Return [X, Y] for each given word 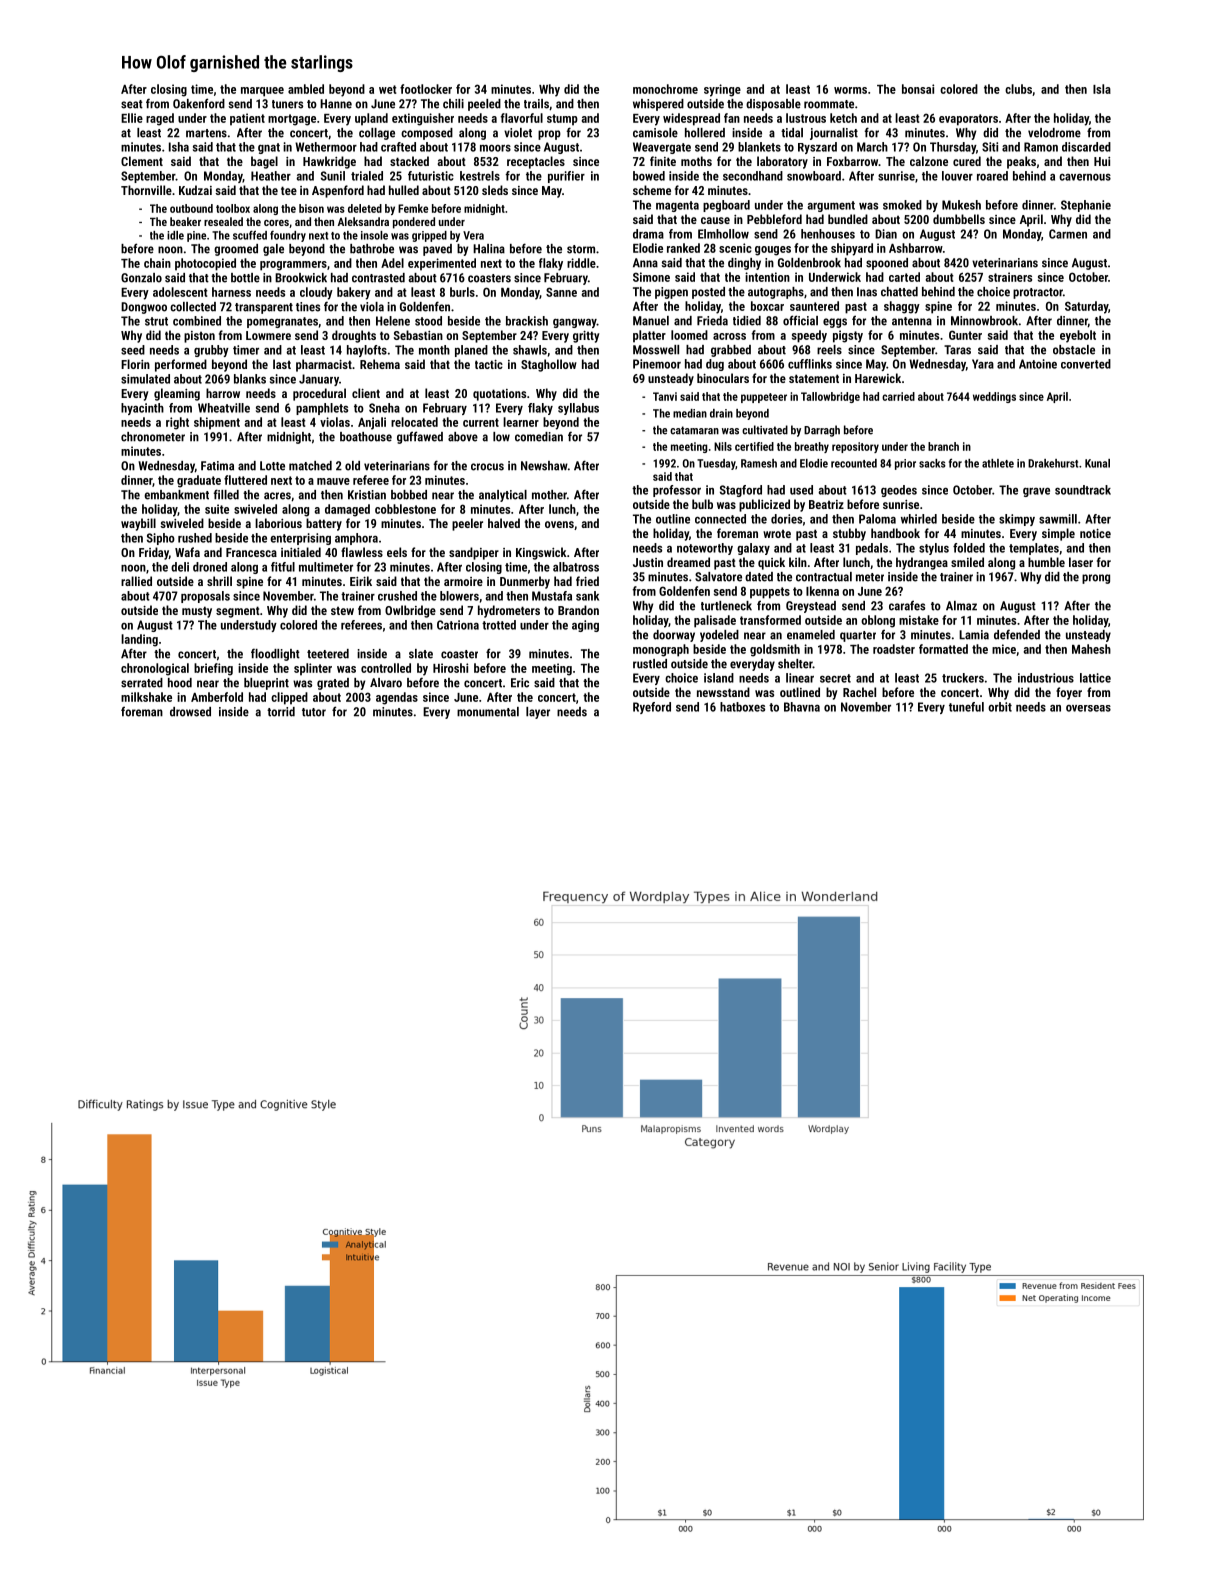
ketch [843, 118]
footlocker [426, 89]
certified [754, 446]
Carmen [1068, 234]
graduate [199, 481]
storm [581, 249]
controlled [386, 668]
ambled [306, 89]
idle [175, 235]
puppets [770, 593]
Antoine [1038, 364]
